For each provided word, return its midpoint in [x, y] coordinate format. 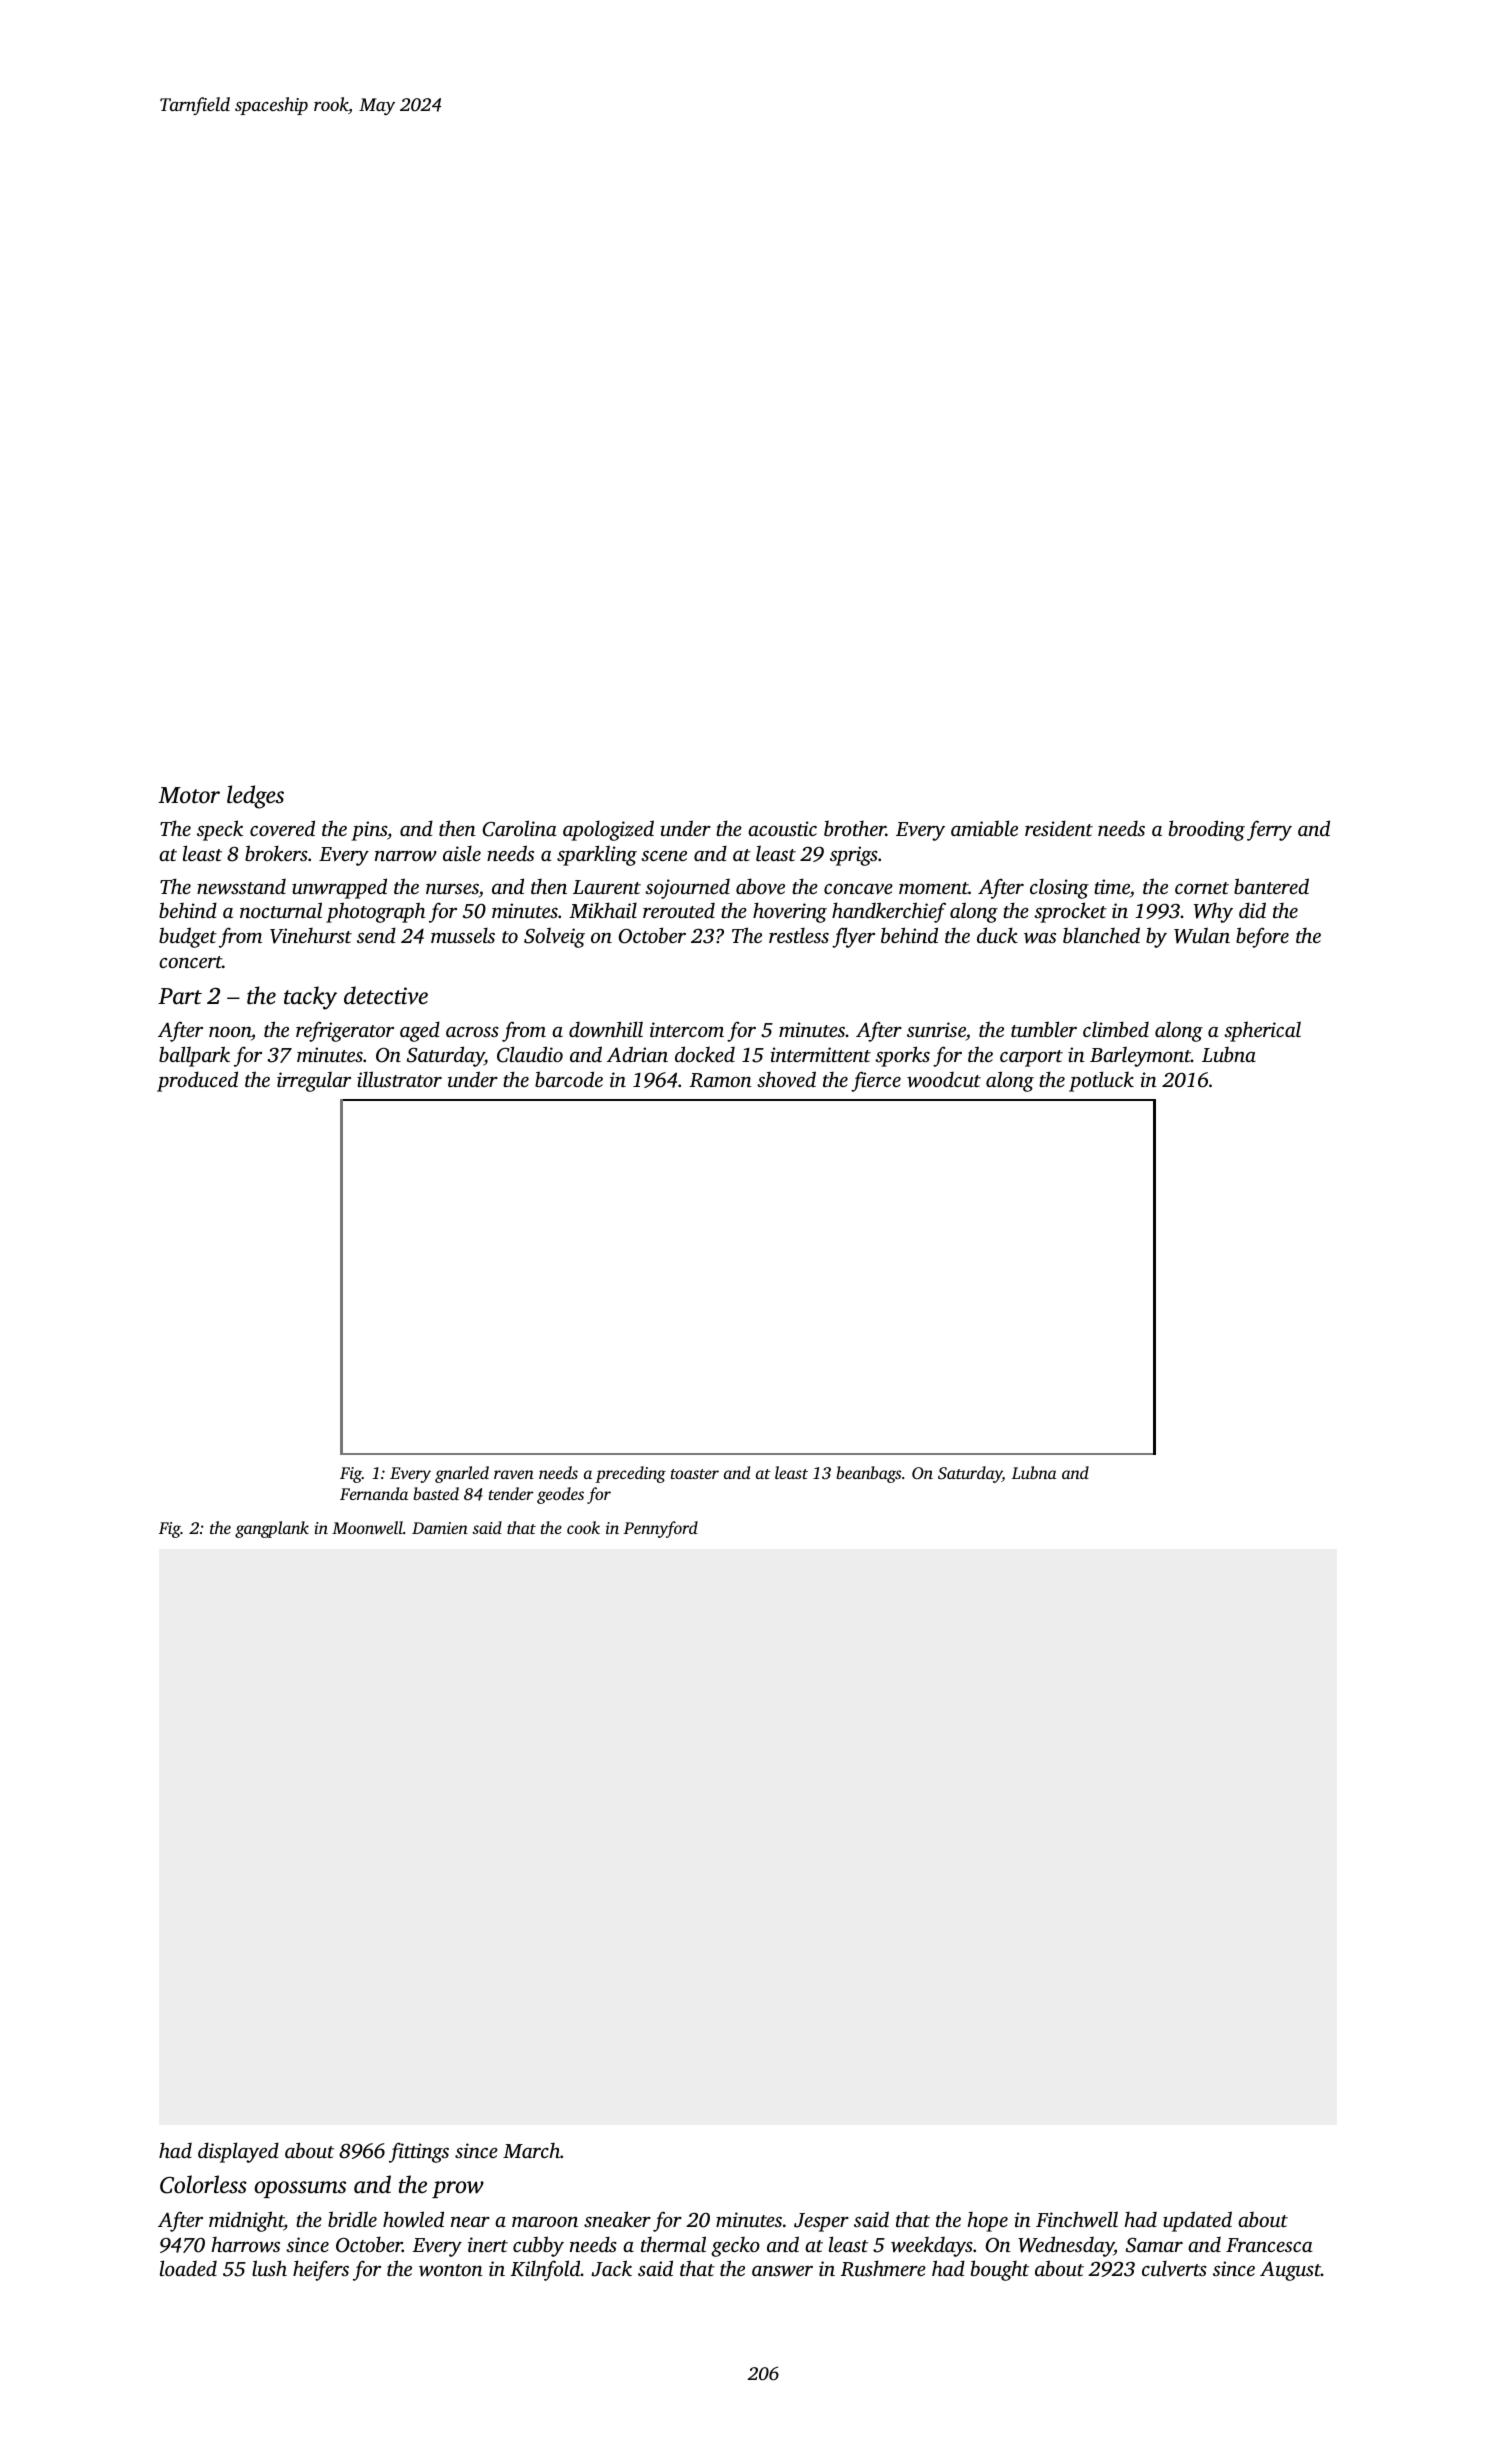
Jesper [821, 2222]
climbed [1116, 1029]
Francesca [1269, 2245]
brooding [1207, 830]
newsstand [241, 887]
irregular [314, 1081]
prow [458, 2189]
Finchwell [1077, 2219]
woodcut [944, 1079]
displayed [238, 2152]
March [531, 2150]
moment [933, 888]
